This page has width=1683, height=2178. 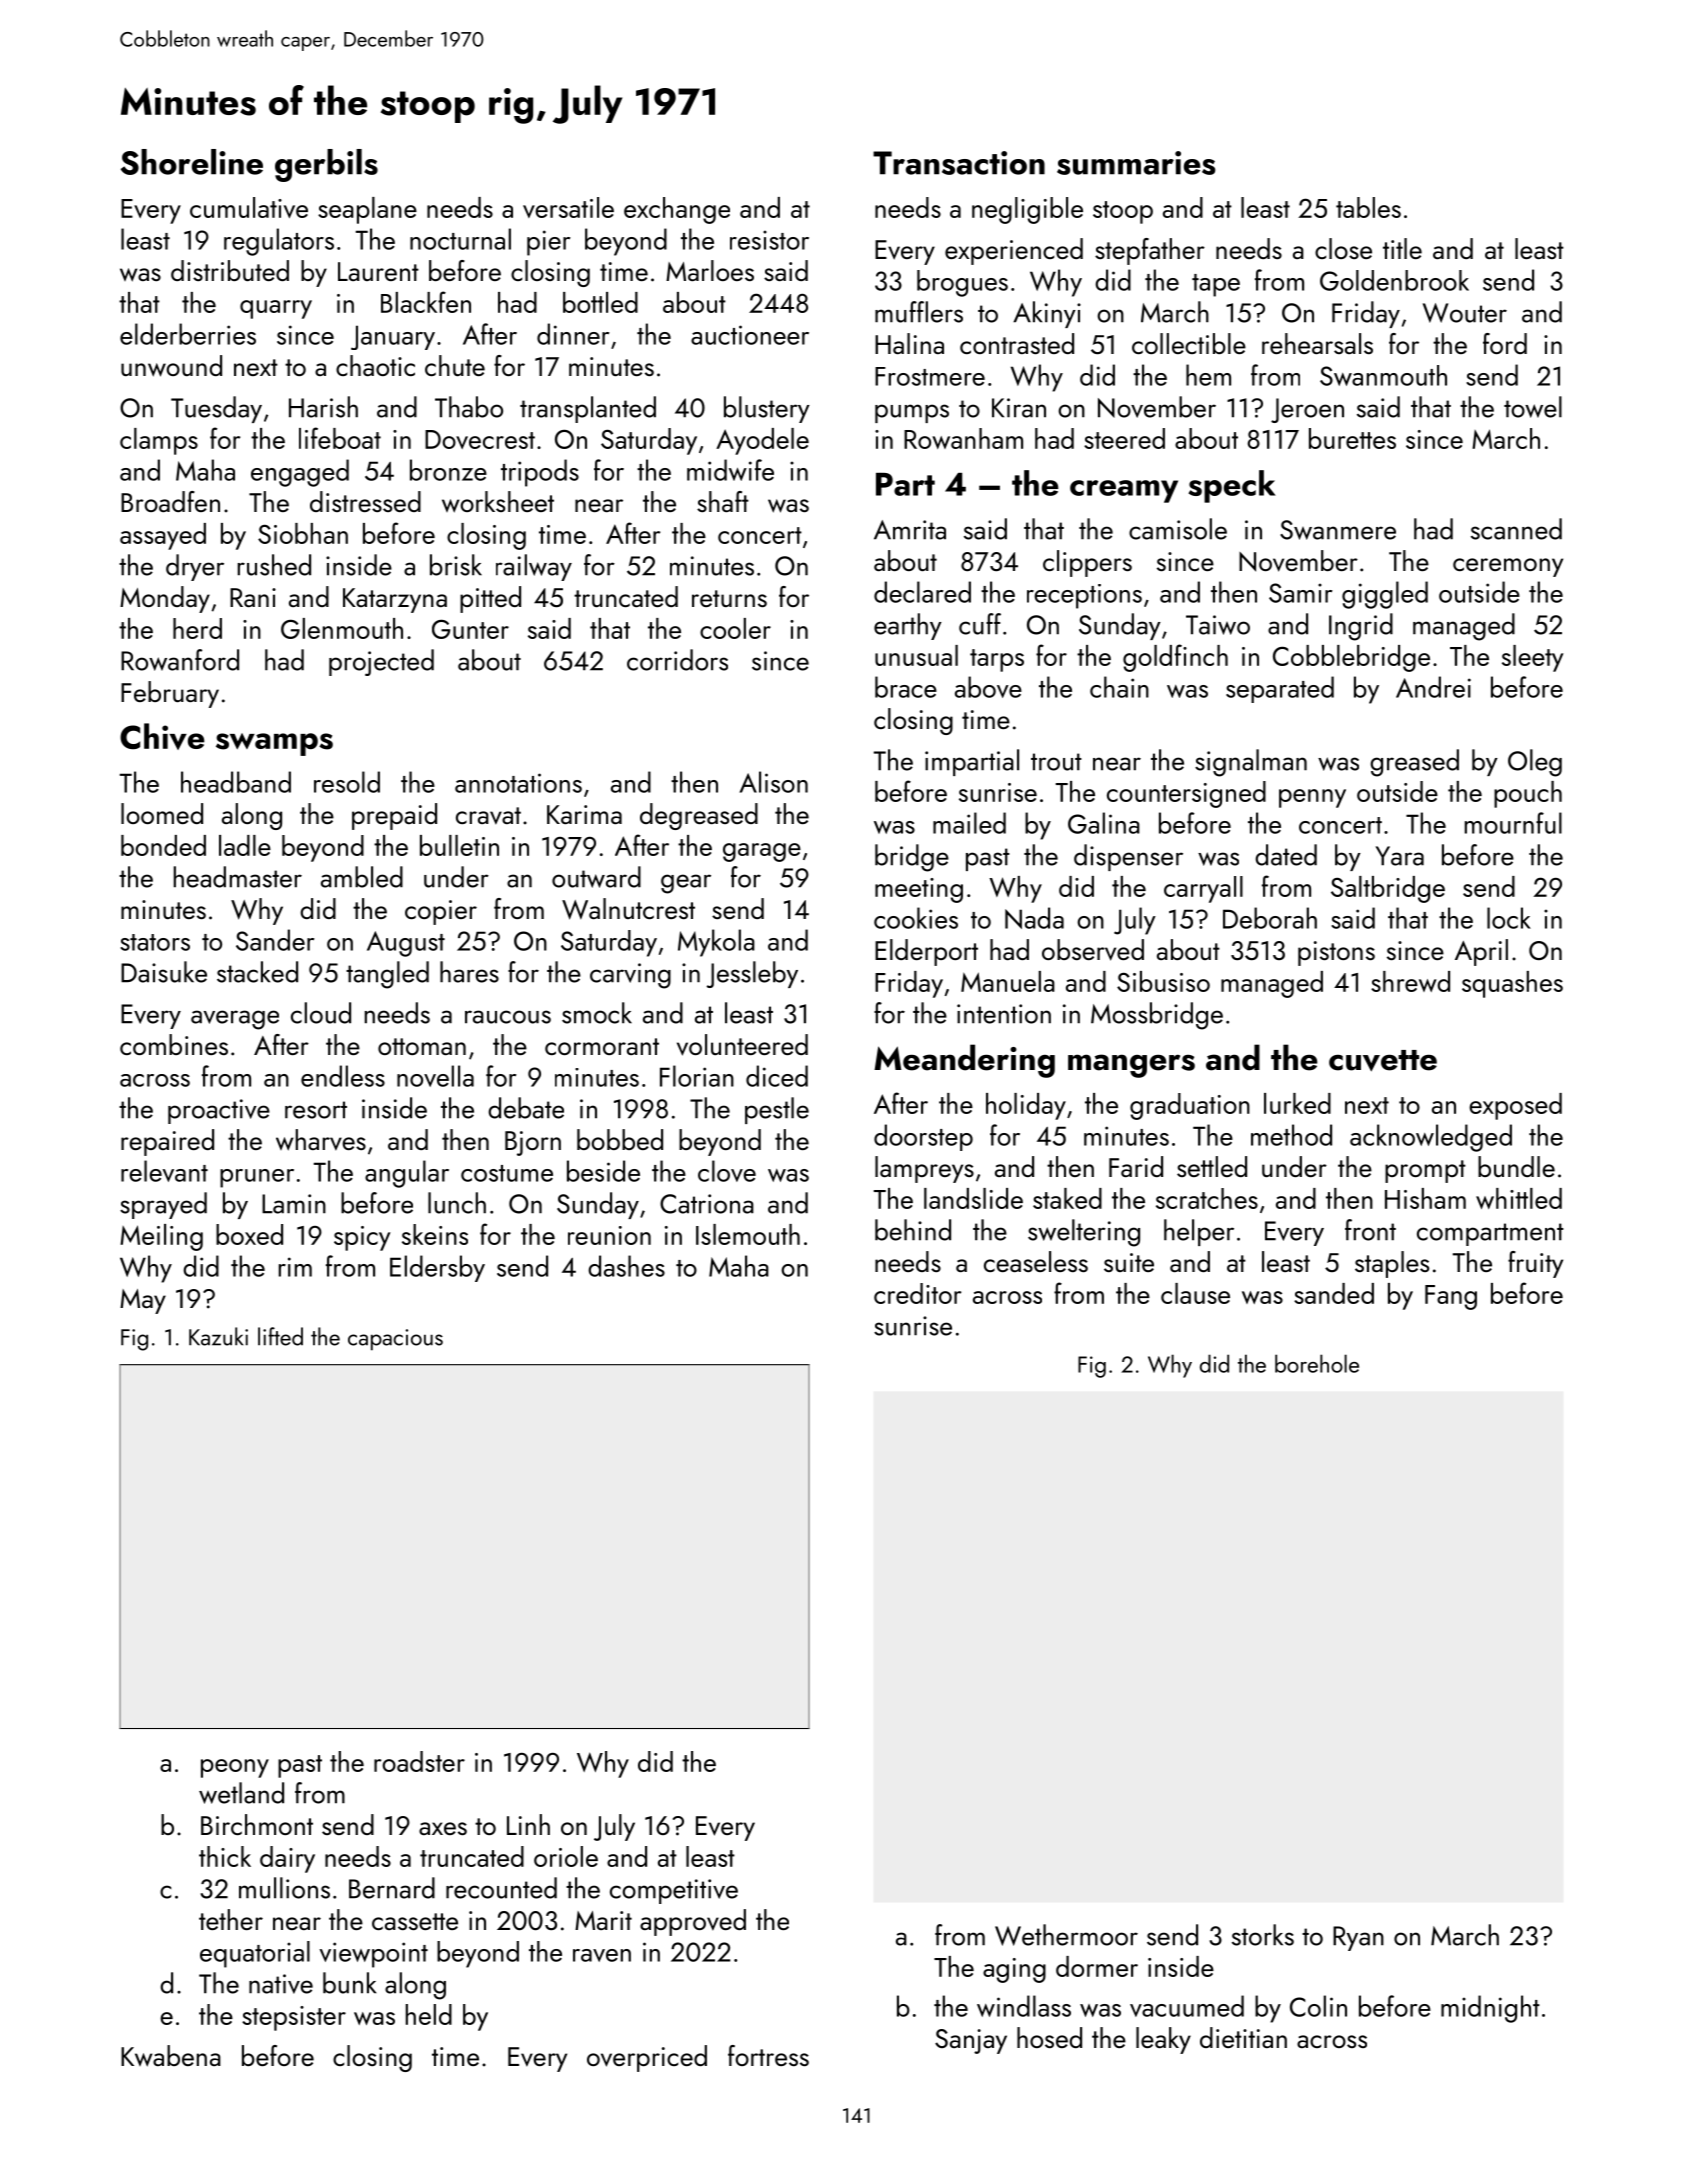 What do you see at coordinates (347, 782) in the page?
I see `resold` at bounding box center [347, 782].
